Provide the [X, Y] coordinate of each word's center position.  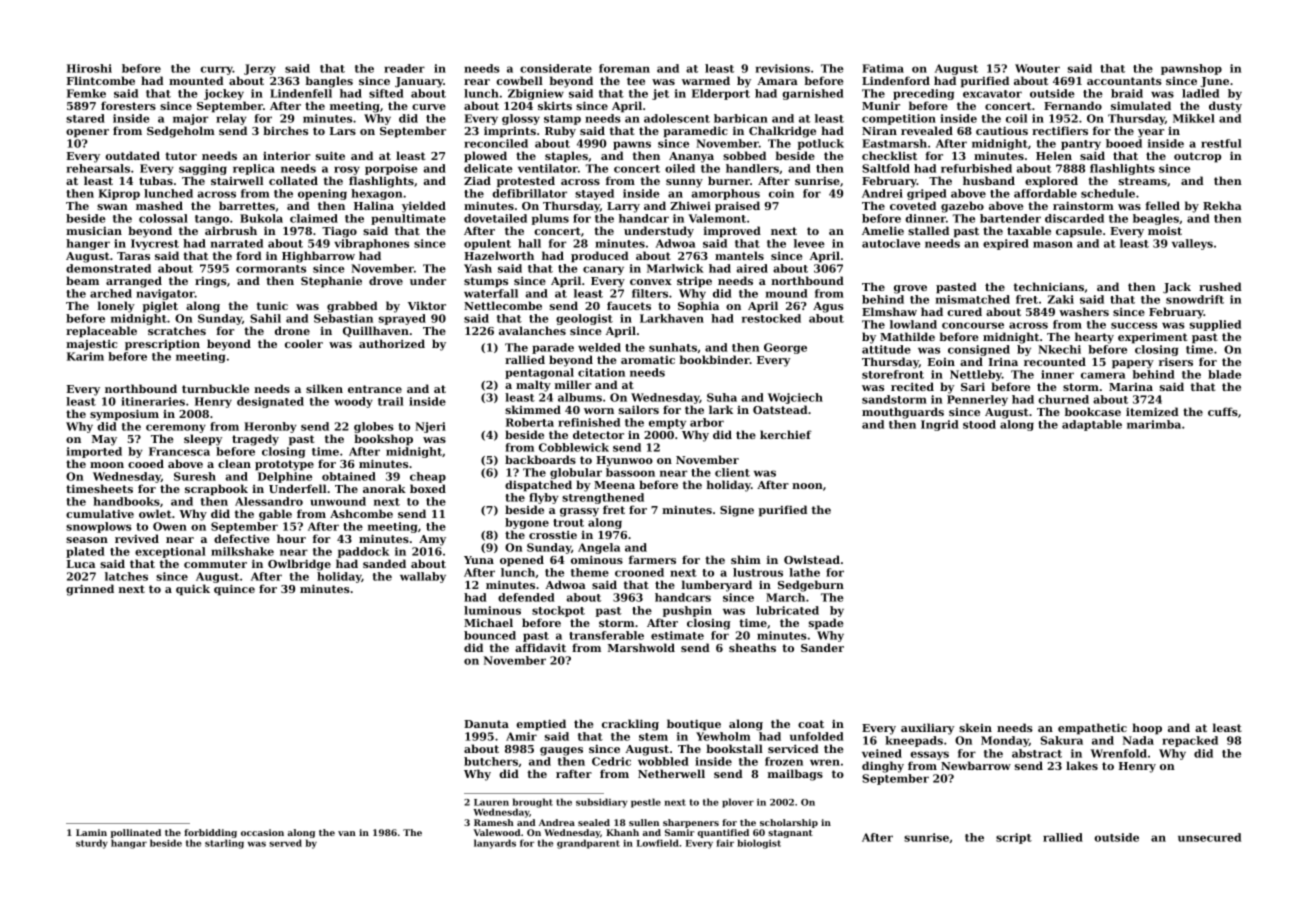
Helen [1054, 155]
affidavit [540, 647]
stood [979, 424]
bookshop [383, 440]
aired [752, 268]
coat [811, 724]
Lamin [91, 832]
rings [211, 282]
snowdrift [1195, 299]
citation [601, 372]
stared [85, 118]
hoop [1147, 729]
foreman [624, 68]
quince [234, 590]
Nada [1138, 740]
